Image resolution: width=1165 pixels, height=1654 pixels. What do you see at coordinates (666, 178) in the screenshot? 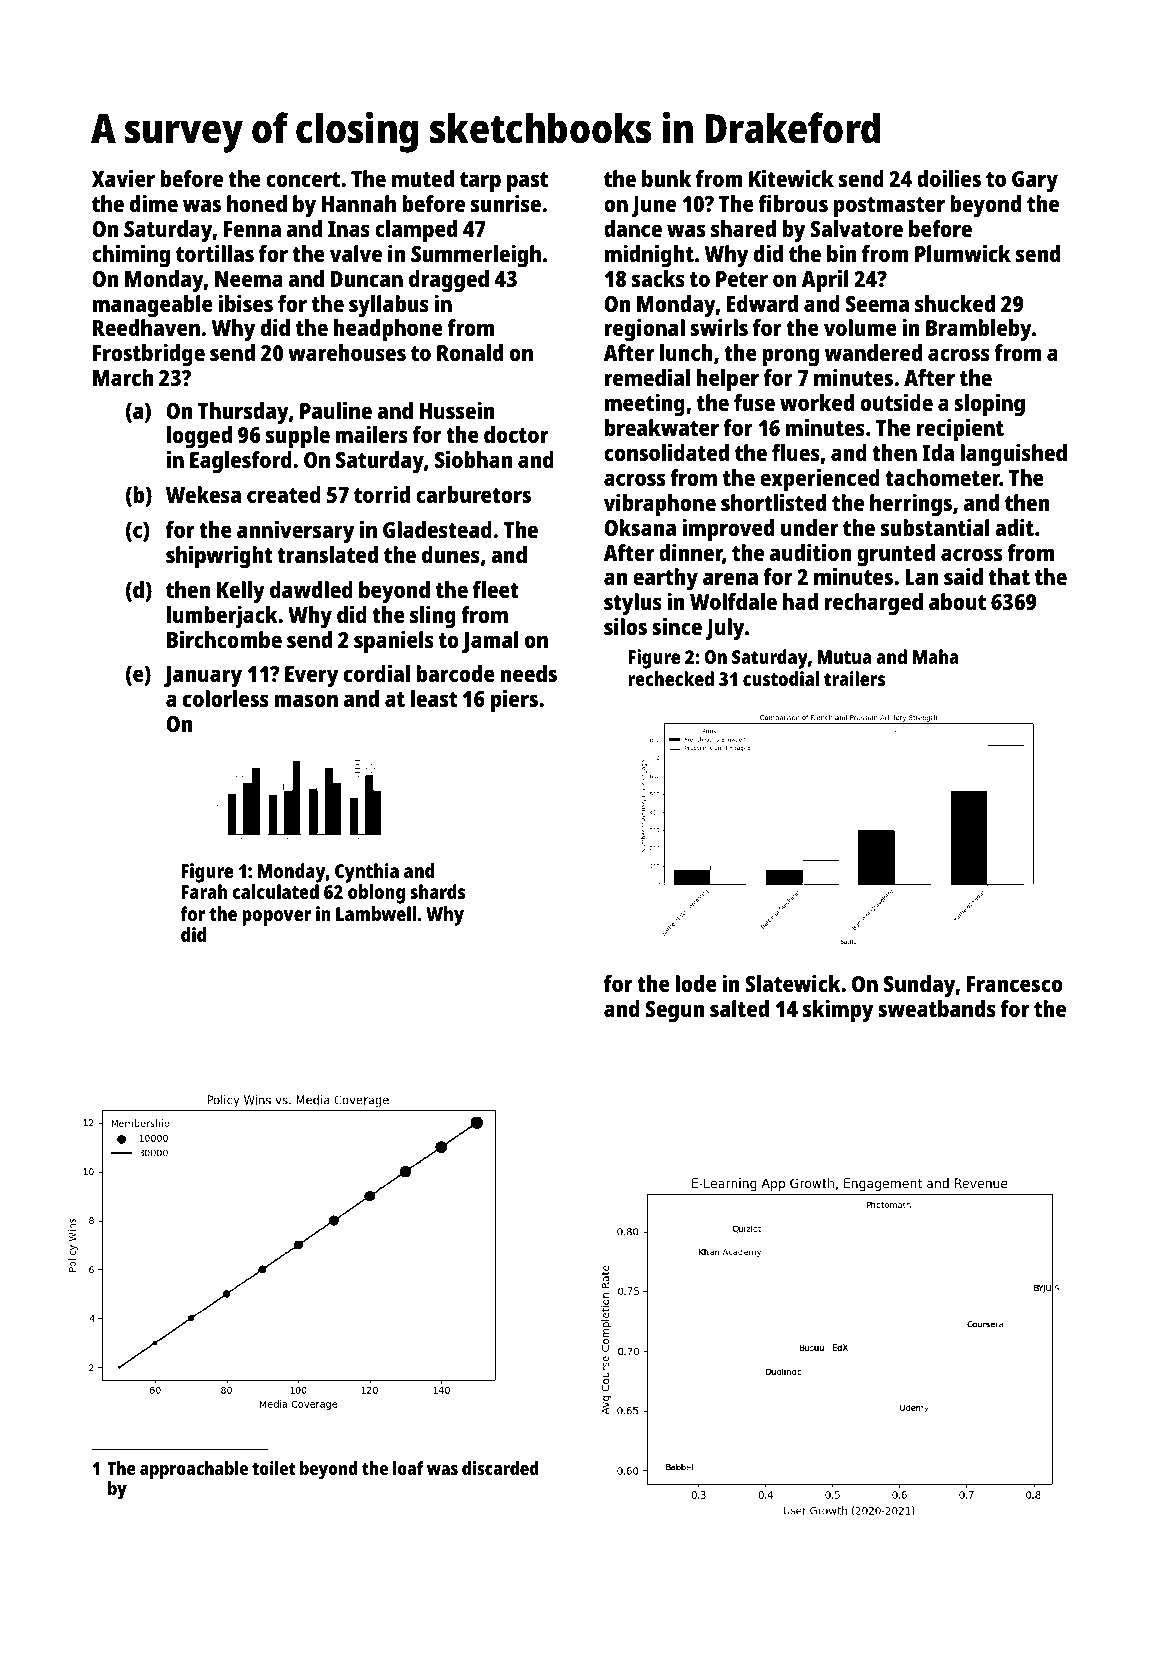
I see `bunk` at bounding box center [666, 178].
